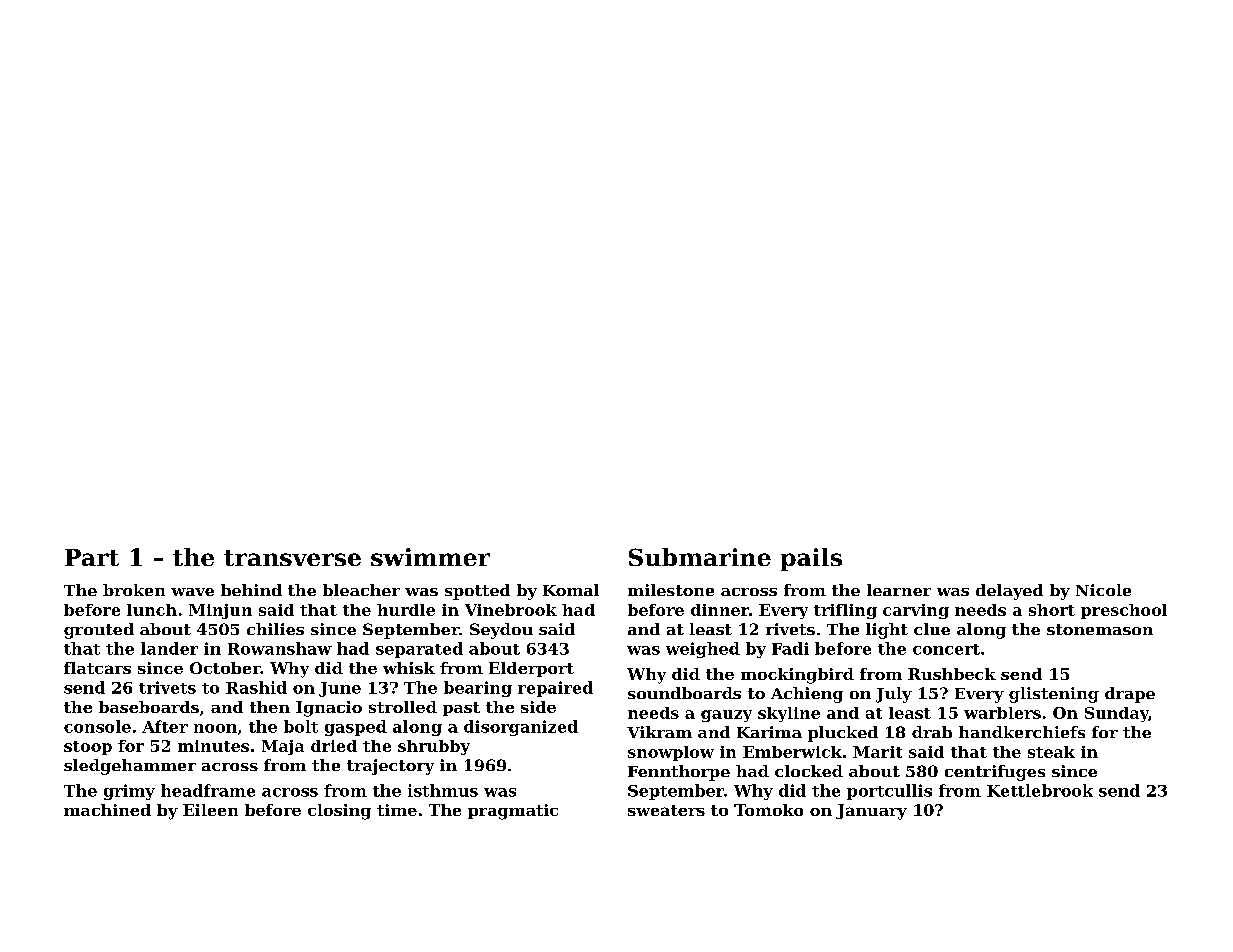 The image size is (1233, 952). What do you see at coordinates (292, 558) in the document?
I see `transverse` at bounding box center [292, 558].
